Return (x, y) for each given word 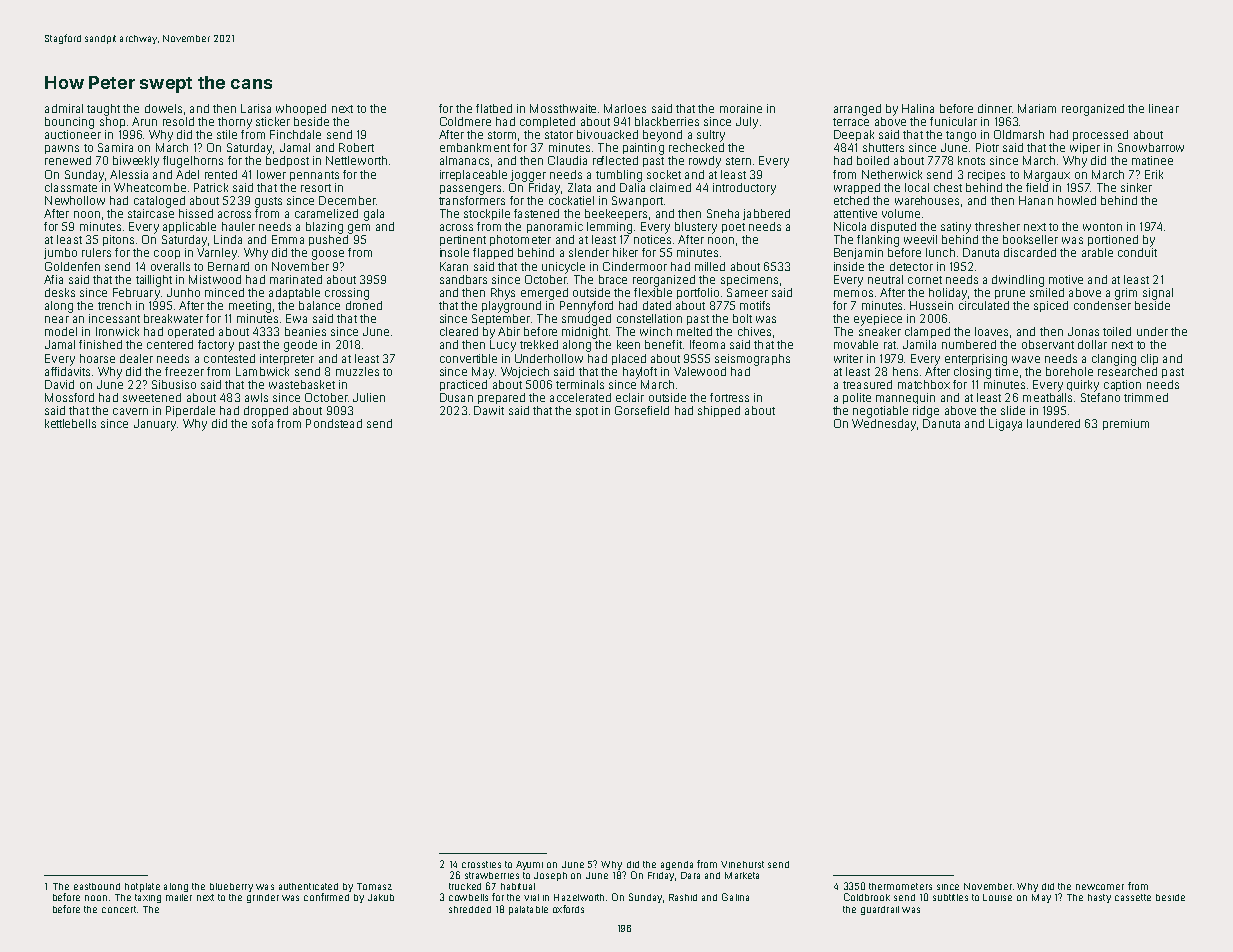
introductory (744, 189)
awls (256, 397)
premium (1126, 424)
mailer (179, 897)
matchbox (924, 384)
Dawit (489, 410)
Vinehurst (742, 864)
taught (103, 110)
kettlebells (70, 423)
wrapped (857, 188)
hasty (1099, 898)
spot (587, 412)
